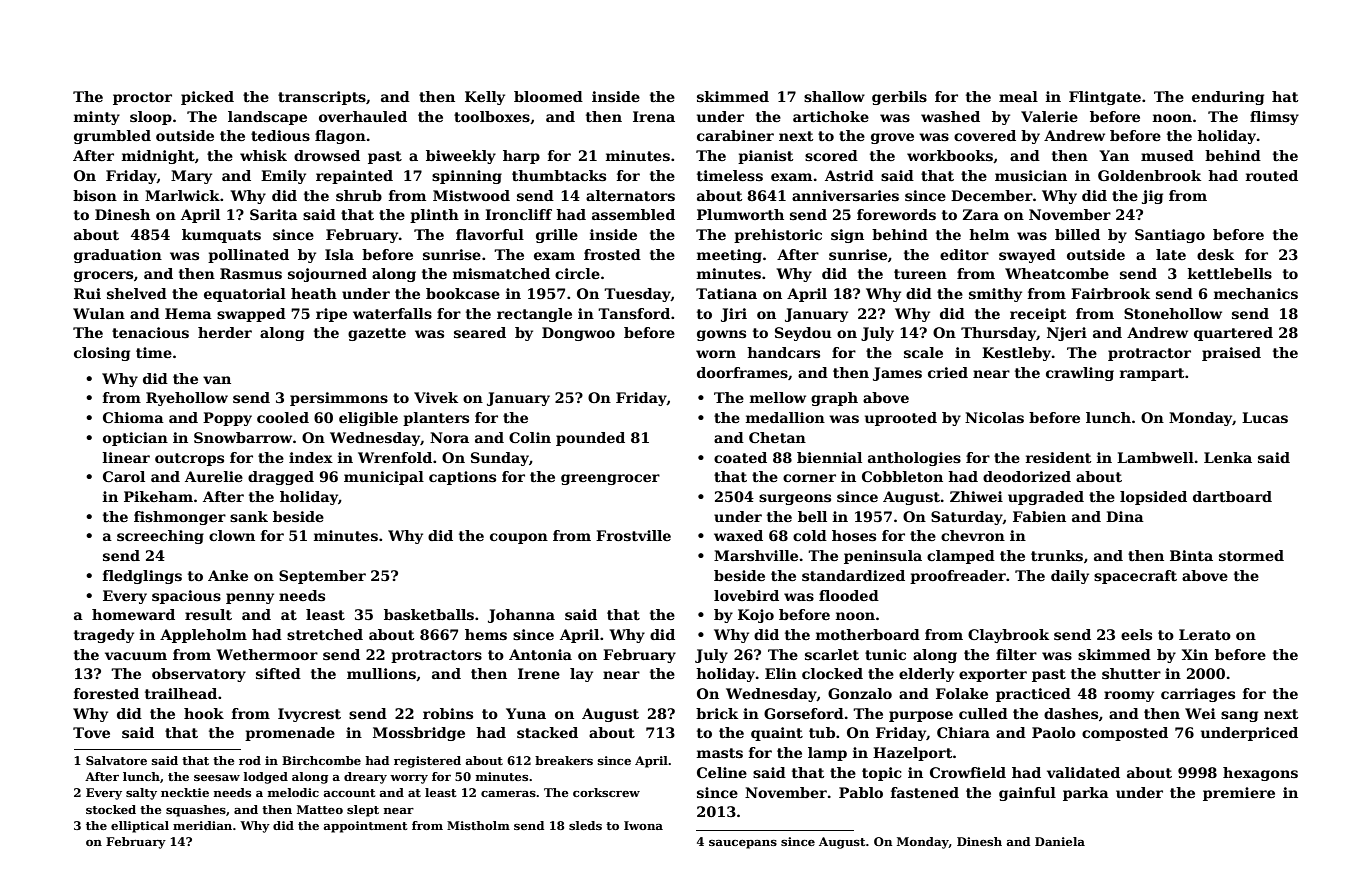 The height and width of the screenshot is (887, 1372). I want to click on elliptical, so click(140, 827).
